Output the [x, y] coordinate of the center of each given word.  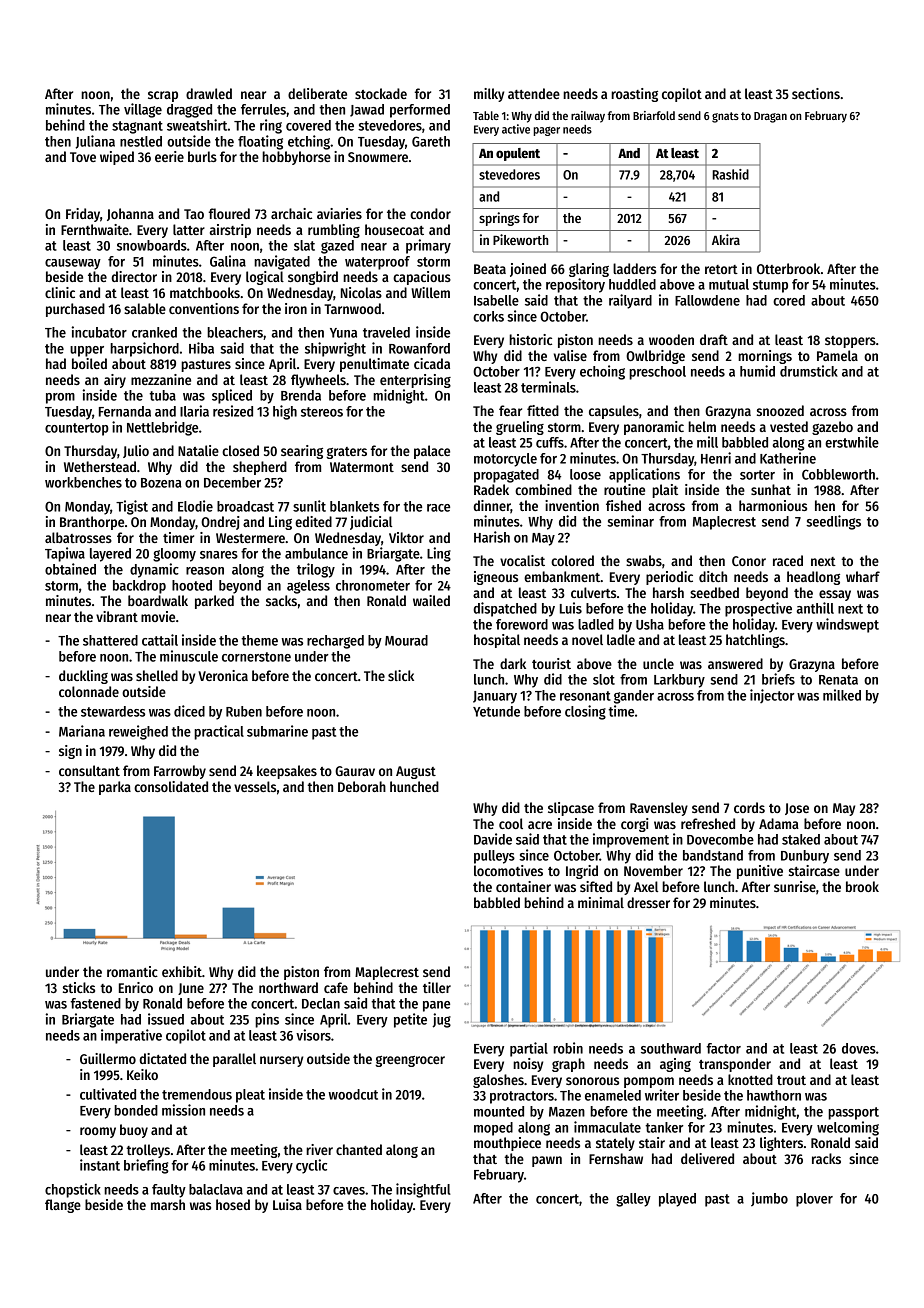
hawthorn [774, 1095]
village [143, 110]
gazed [337, 247]
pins [267, 1020]
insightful [423, 1190]
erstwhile [852, 442]
